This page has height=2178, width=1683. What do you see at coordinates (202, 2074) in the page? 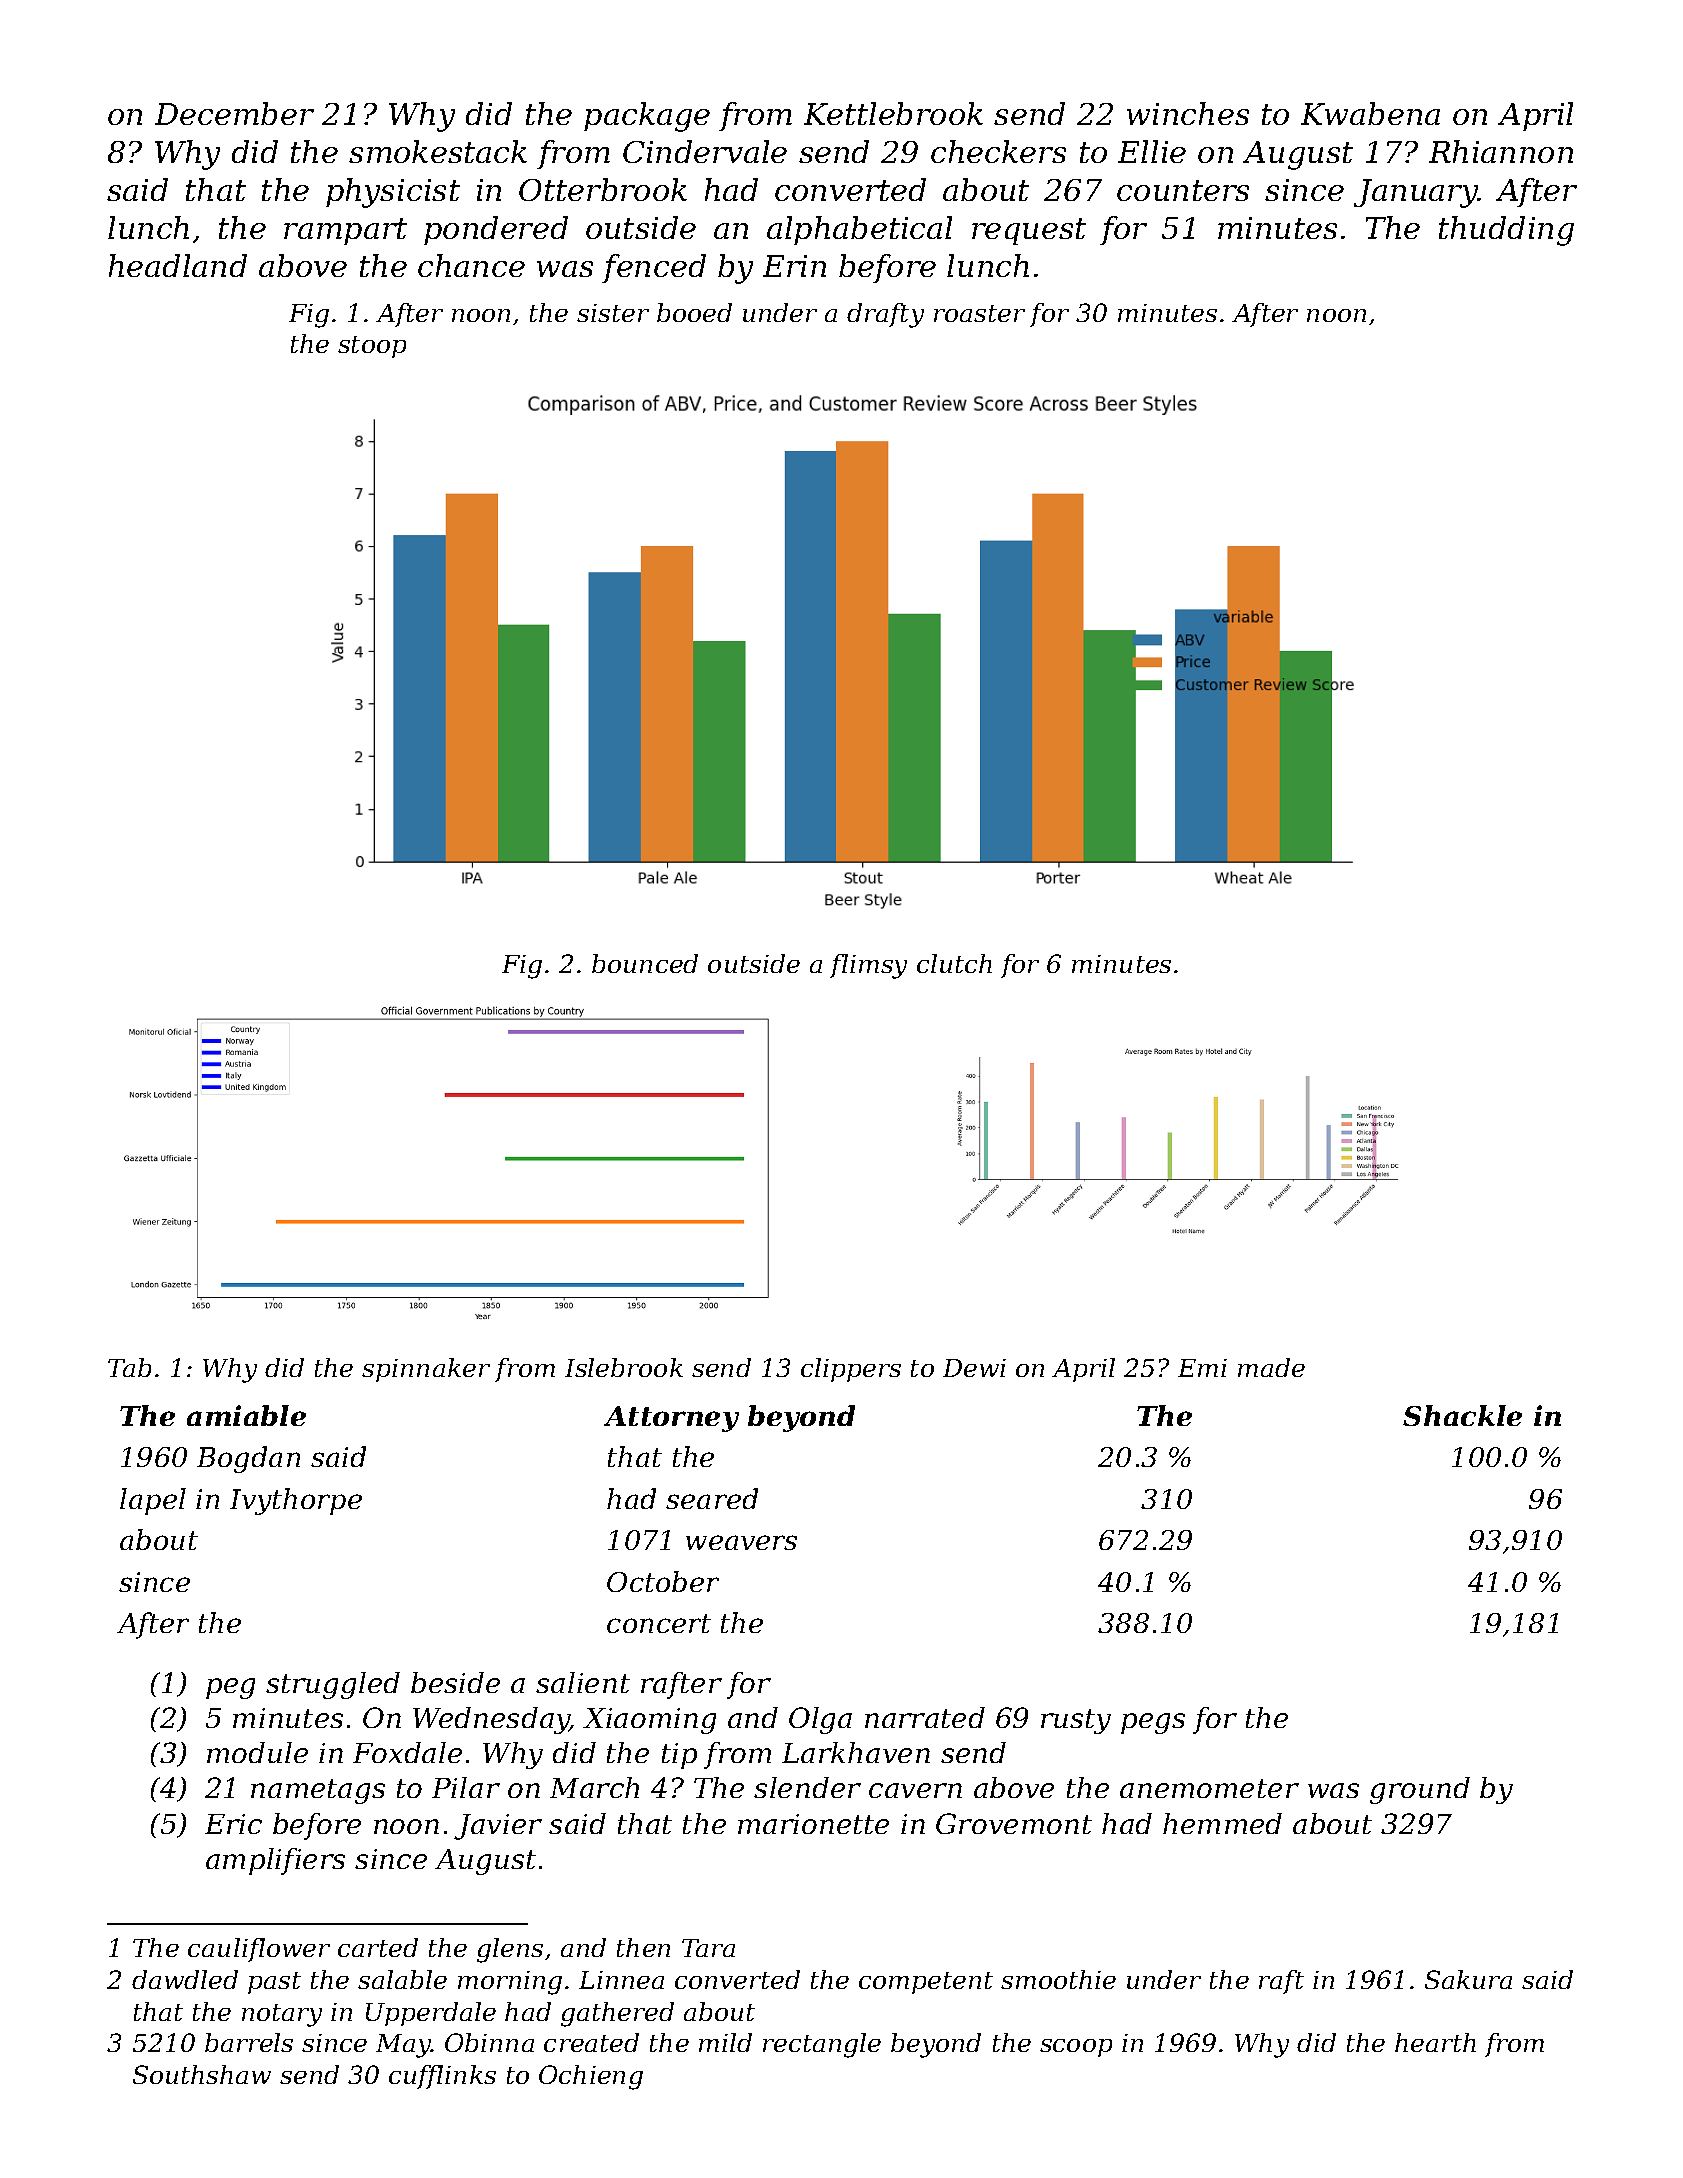
I see `Southshaw` at bounding box center [202, 2074].
